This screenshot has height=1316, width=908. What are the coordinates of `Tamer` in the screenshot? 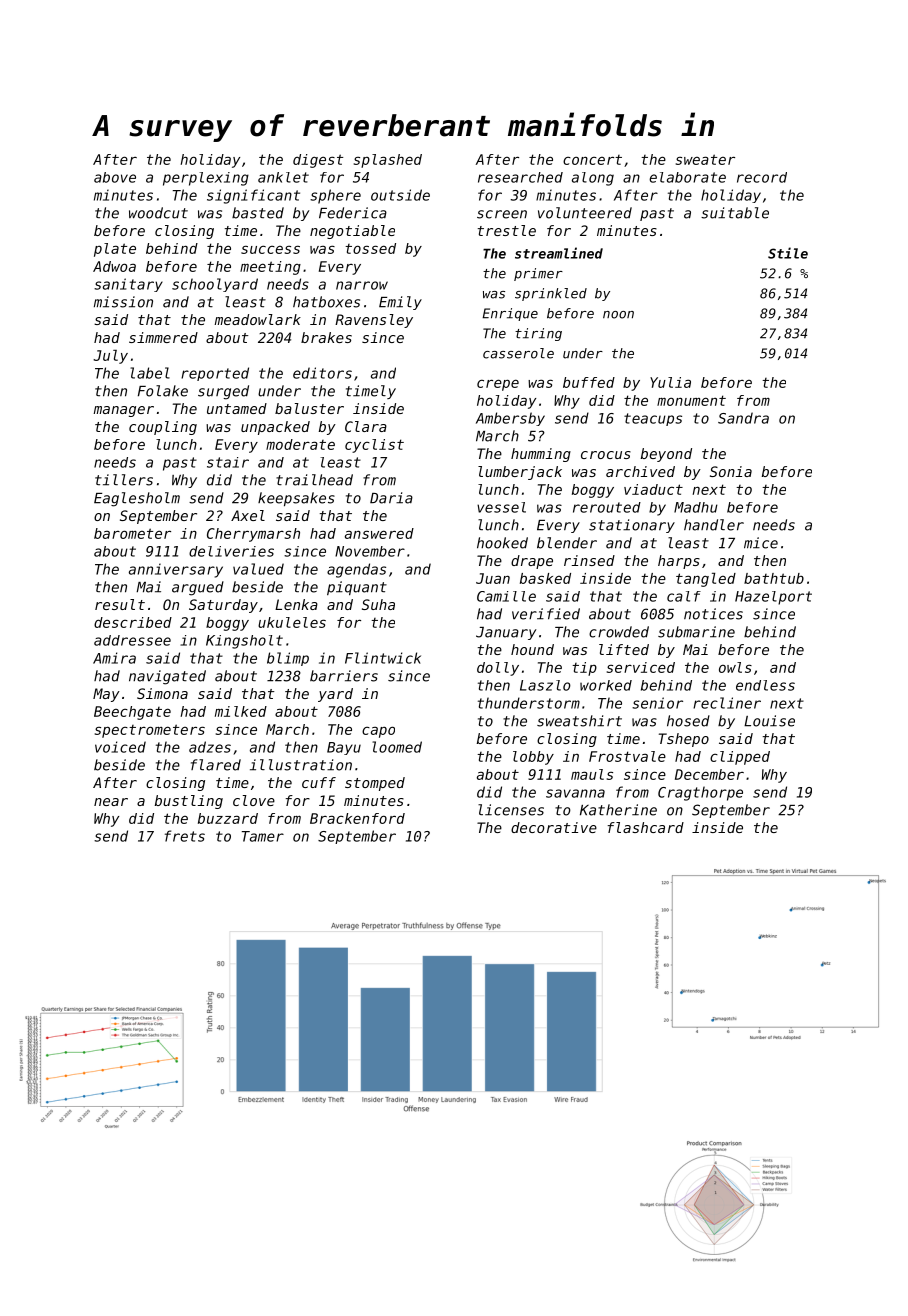 It's located at (263, 836).
